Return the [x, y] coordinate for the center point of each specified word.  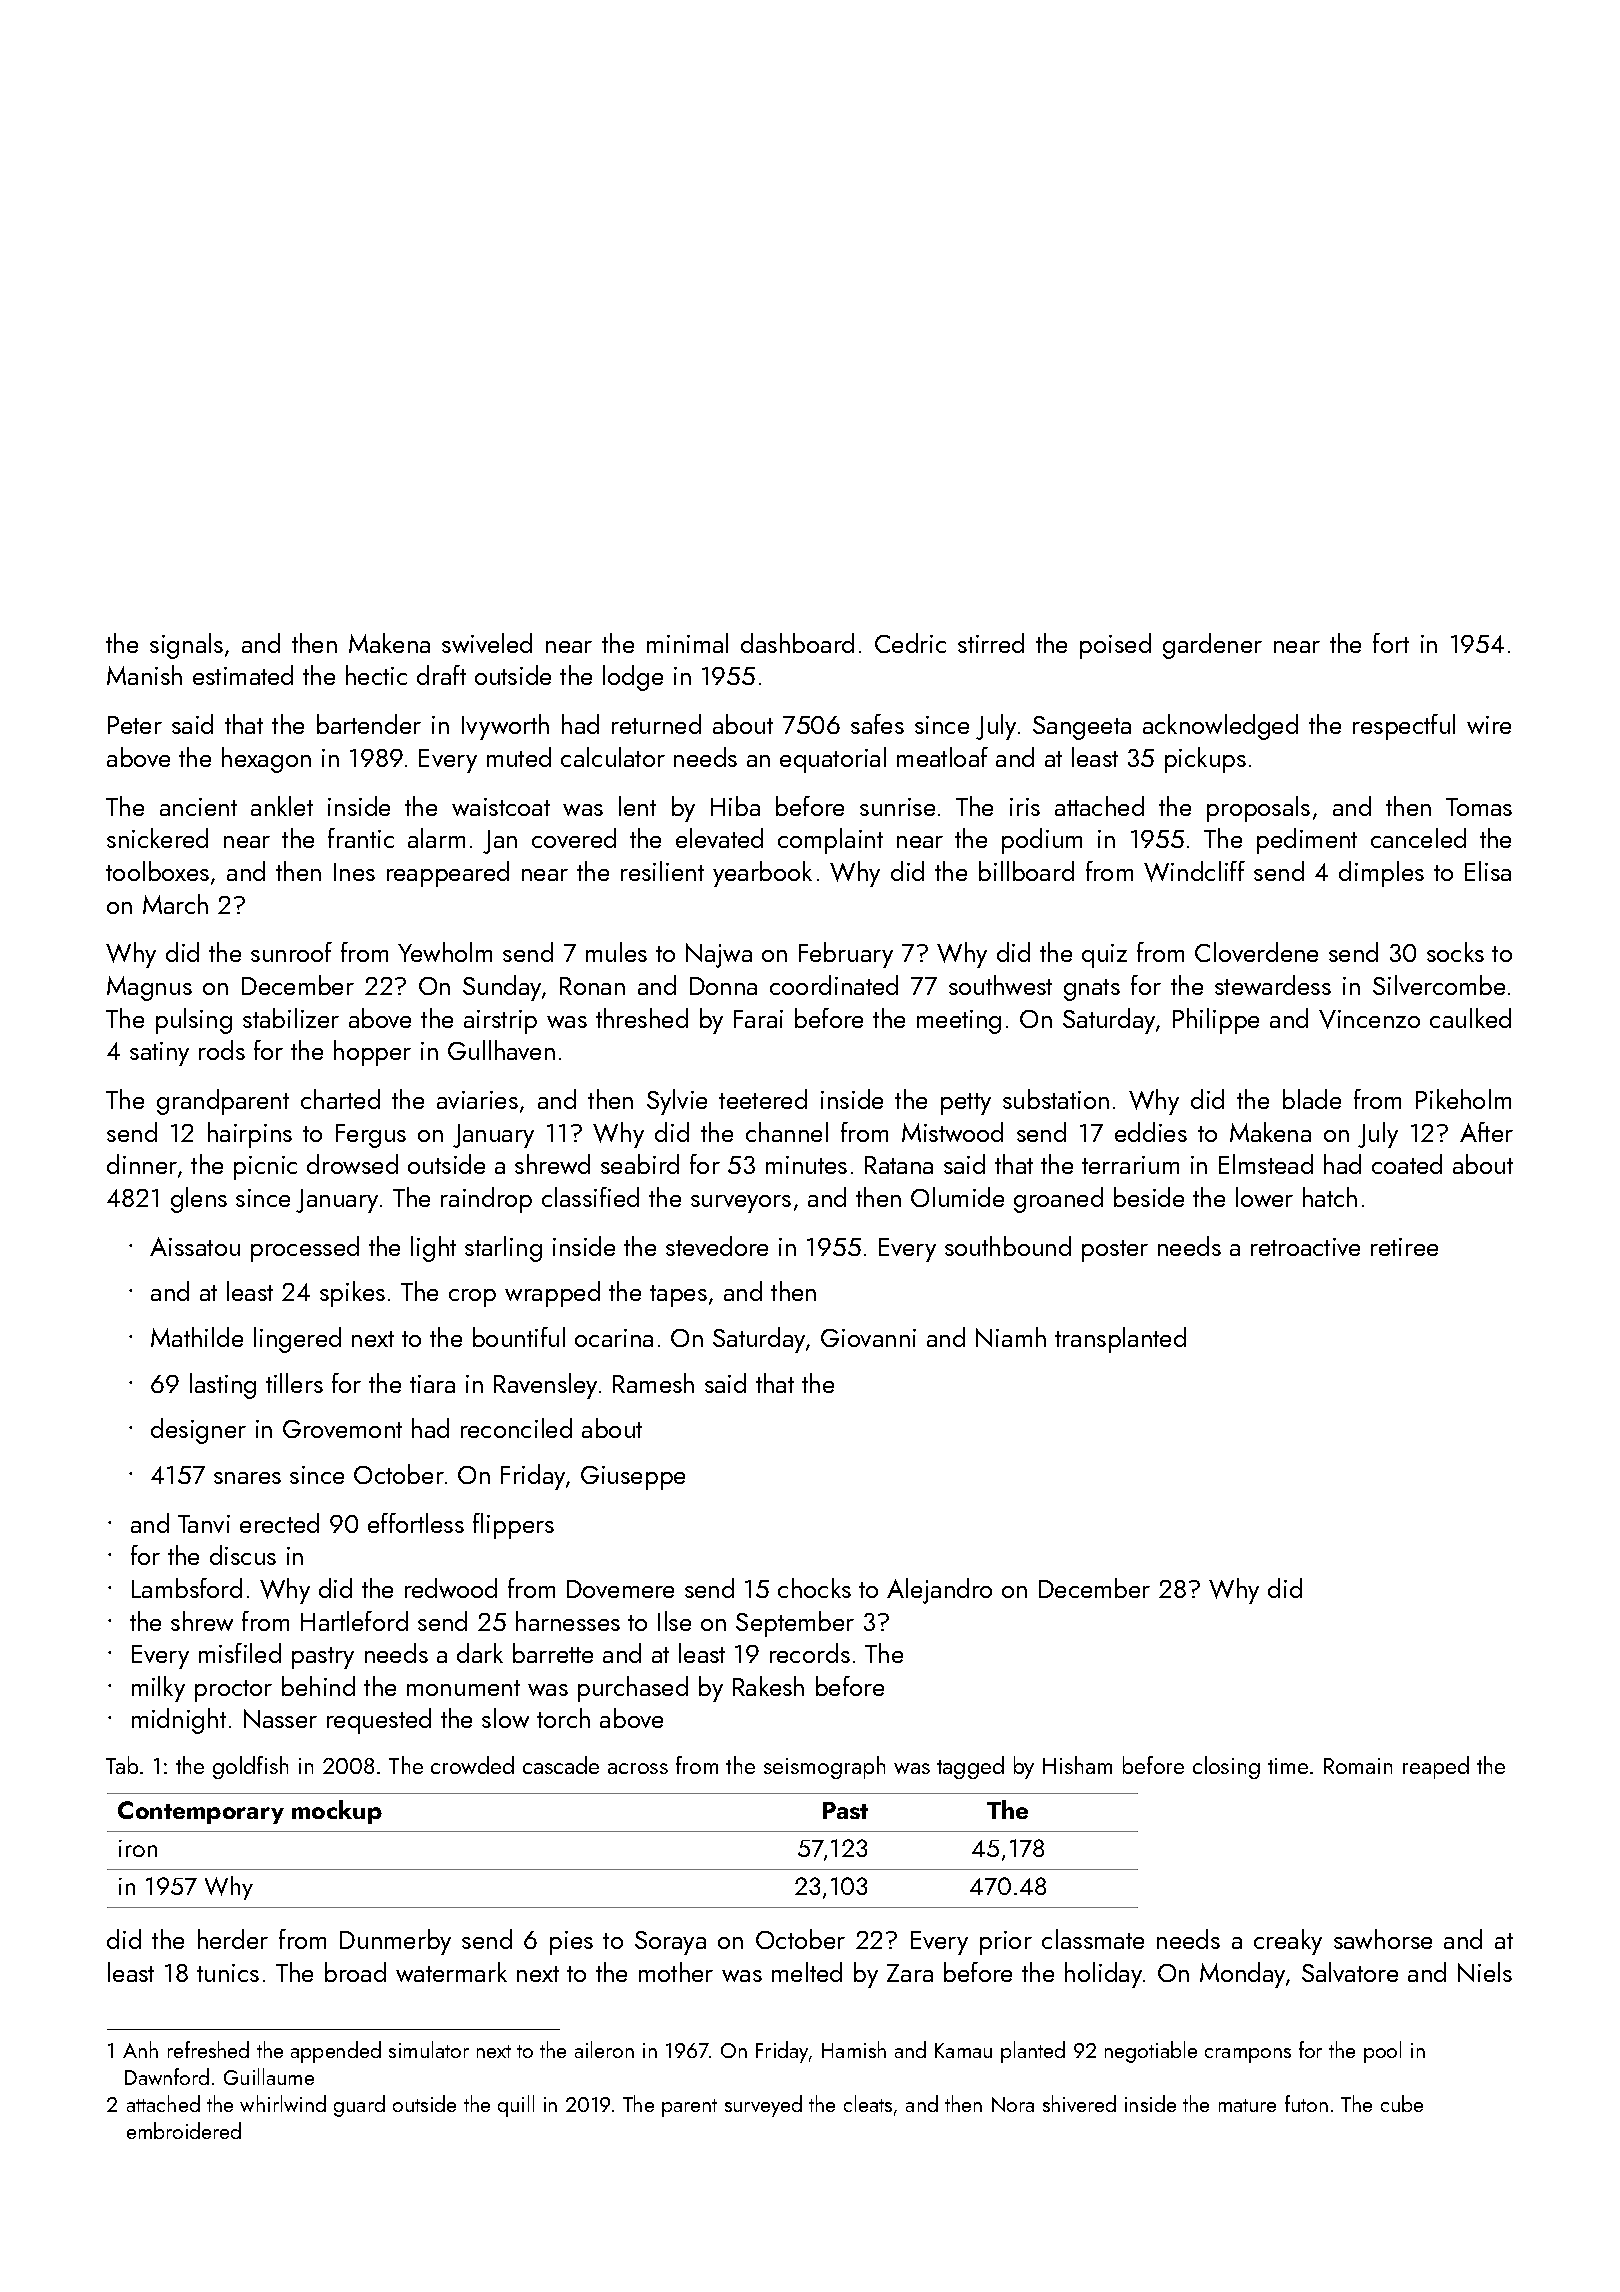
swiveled [487, 643]
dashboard [797, 643]
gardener [1212, 646]
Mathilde [197, 1337]
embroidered [184, 2130]
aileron [604, 2049]
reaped [1436, 1767]
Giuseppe [633, 1478]
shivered [1079, 2103]
